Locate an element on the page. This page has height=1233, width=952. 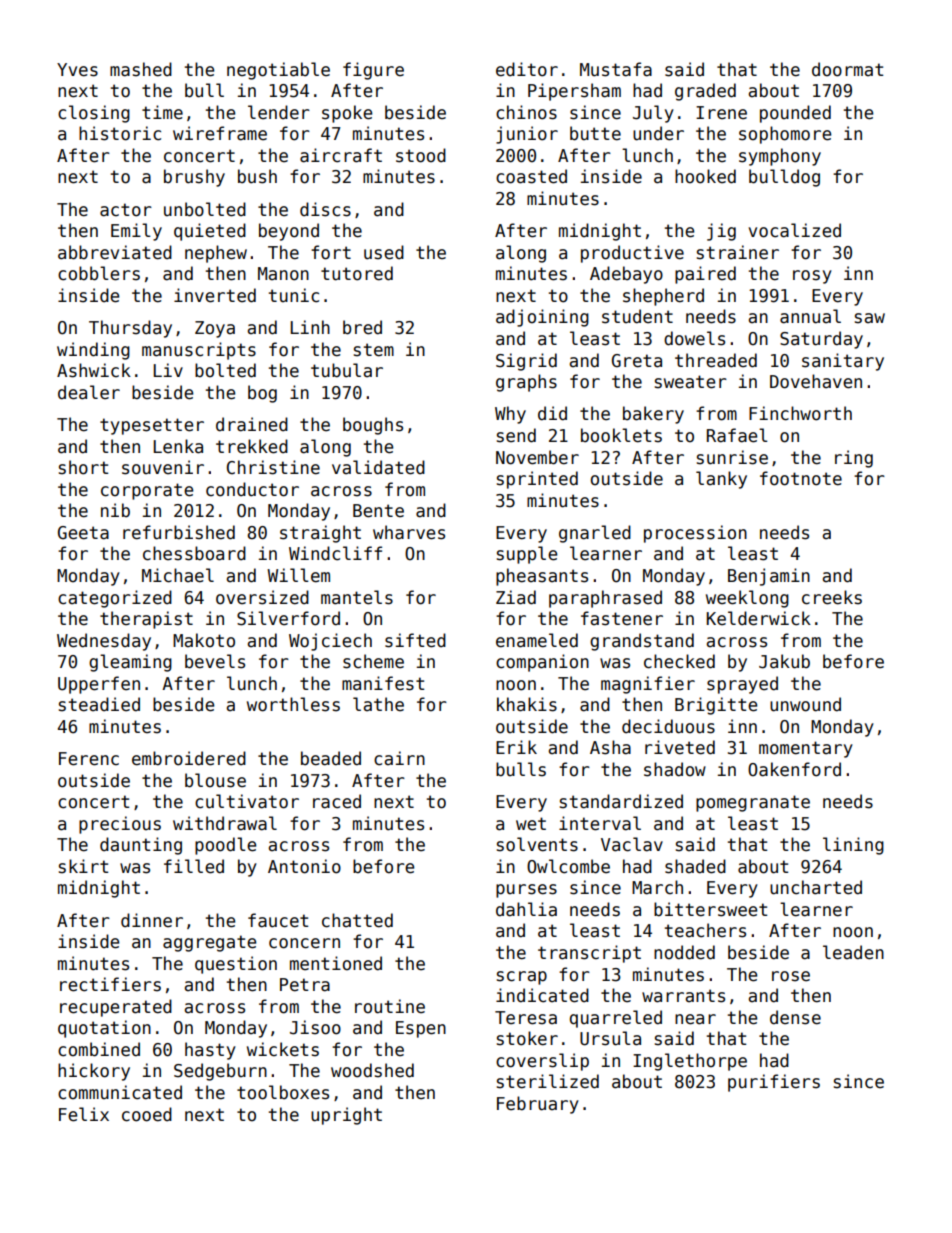
khakis is located at coordinates (527, 704).
